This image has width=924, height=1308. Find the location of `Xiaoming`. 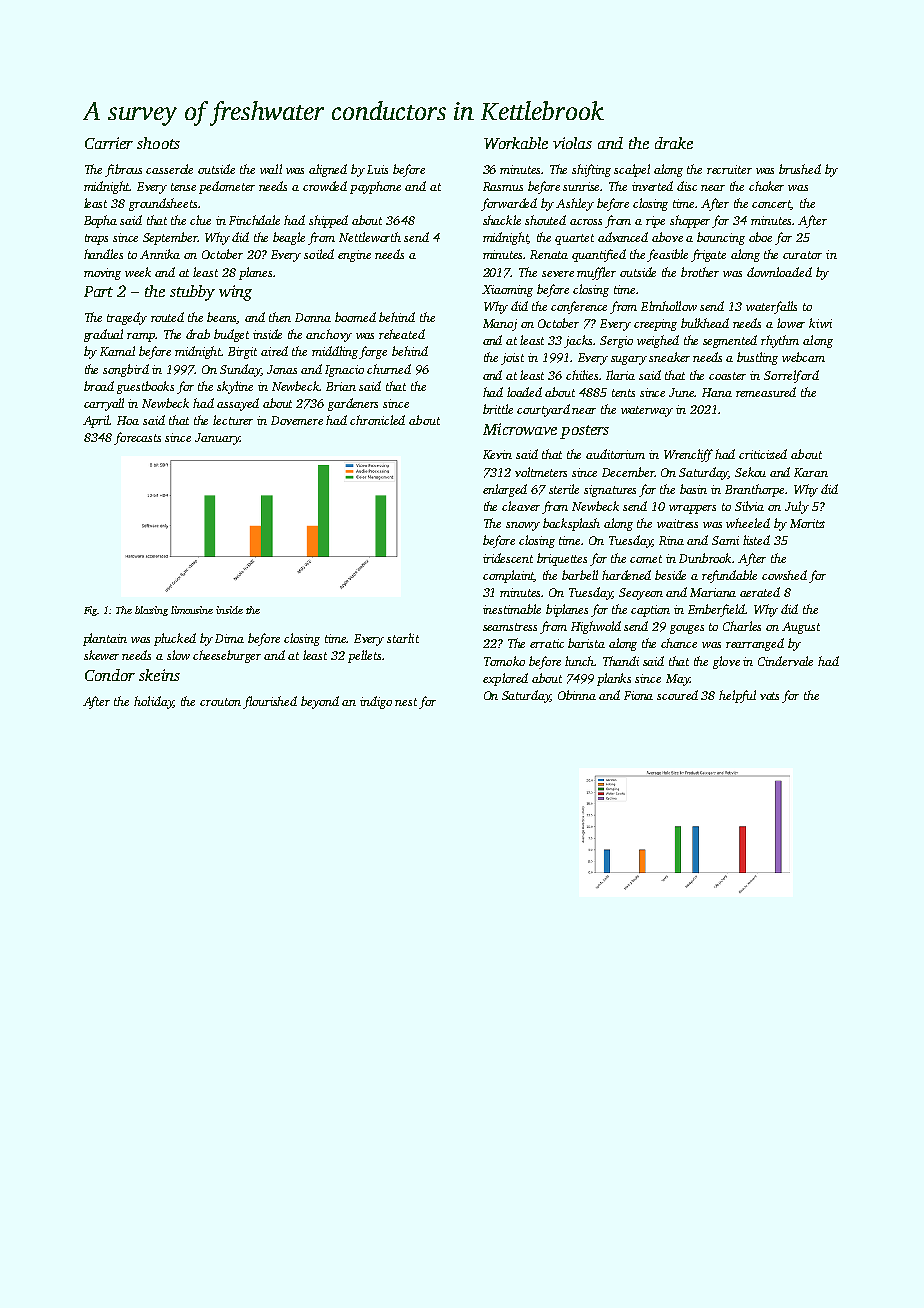

Xiaoming is located at coordinates (507, 291).
